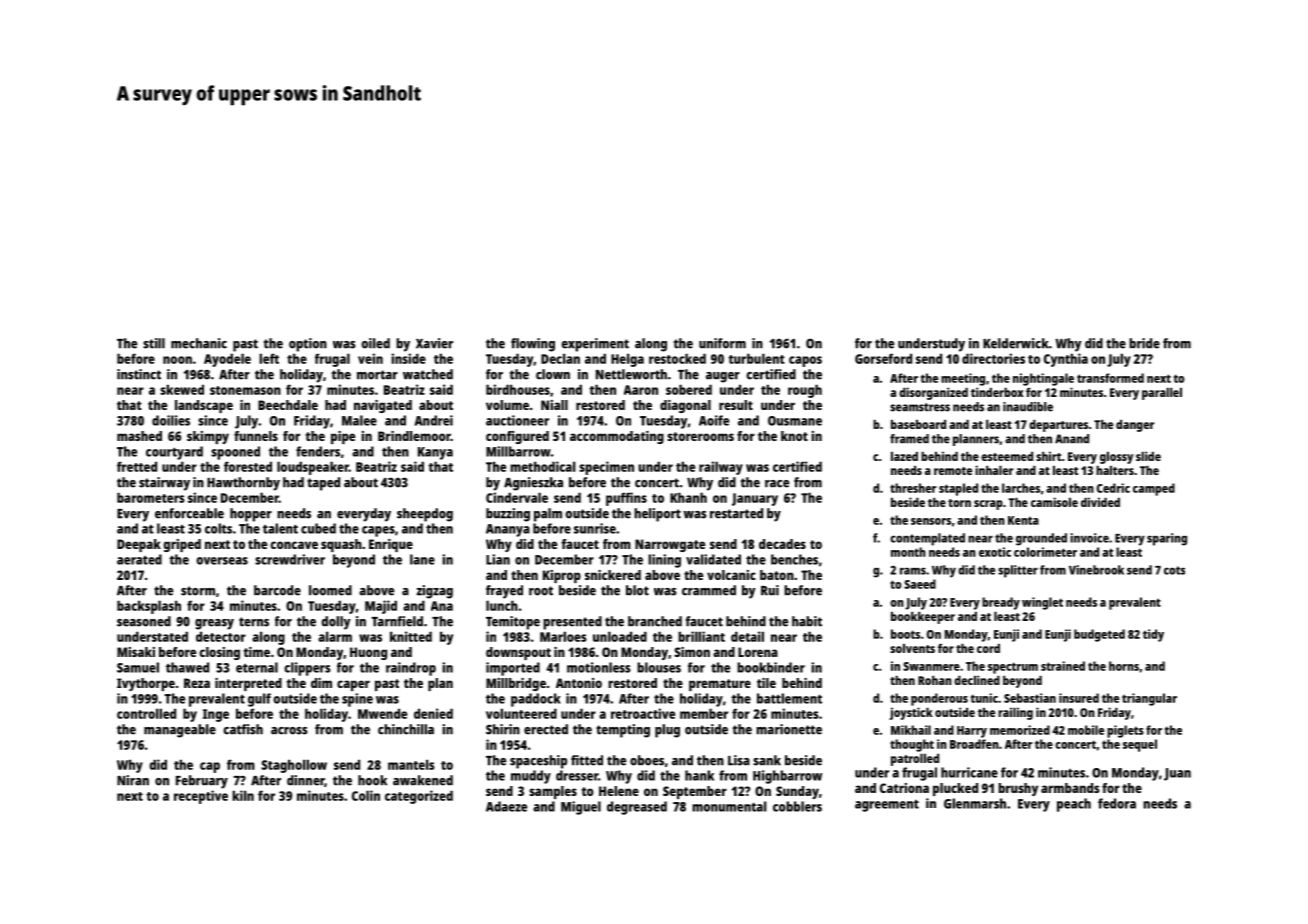  I want to click on dim, so click(321, 683).
